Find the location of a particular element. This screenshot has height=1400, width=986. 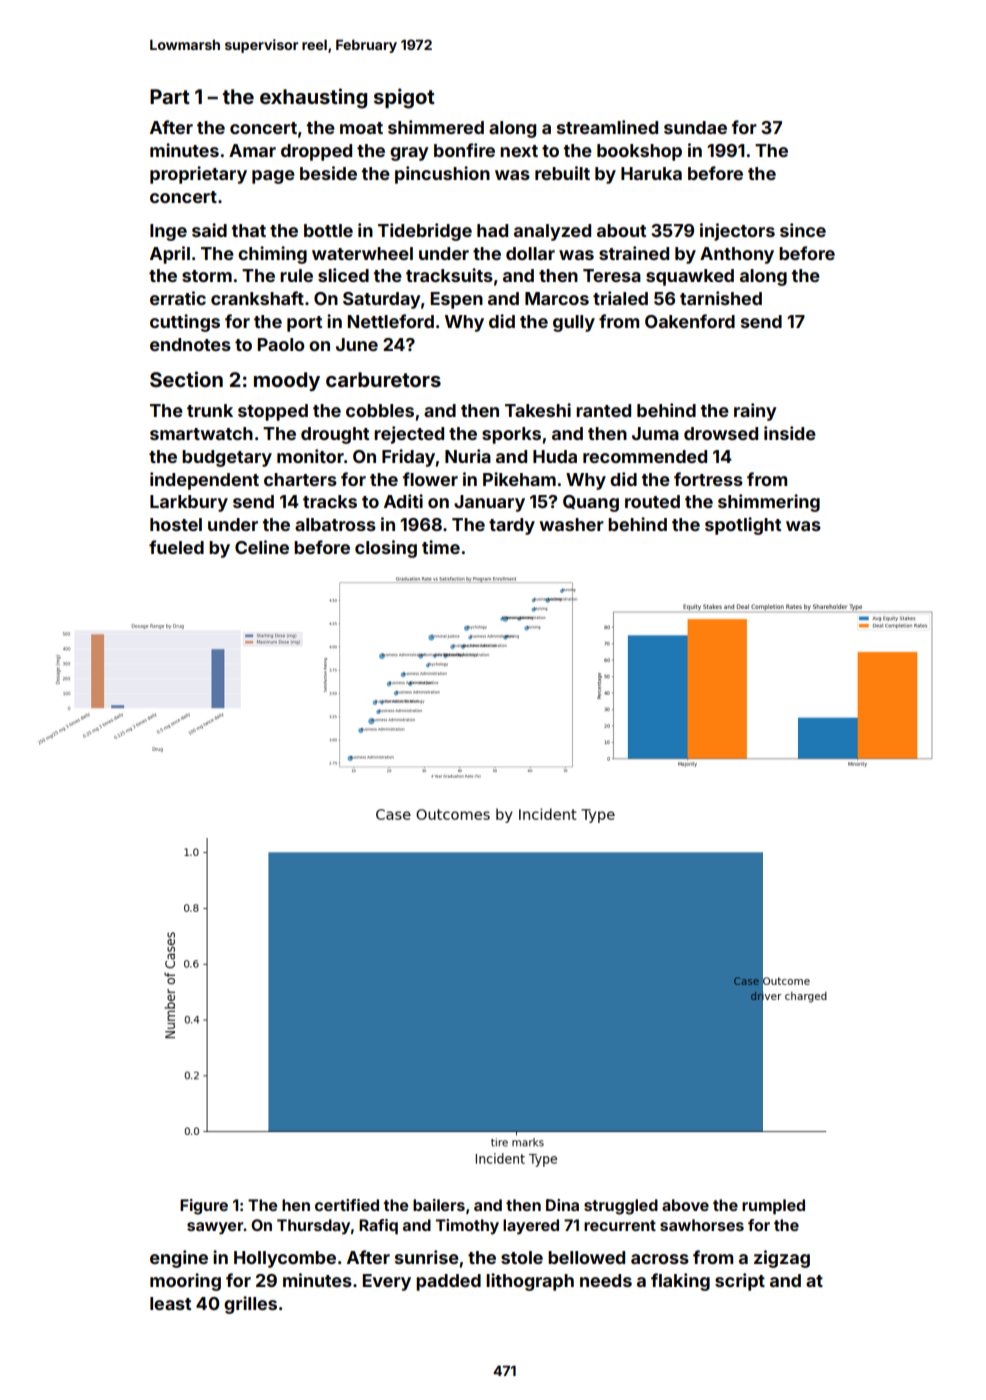

above is located at coordinates (685, 1205).
